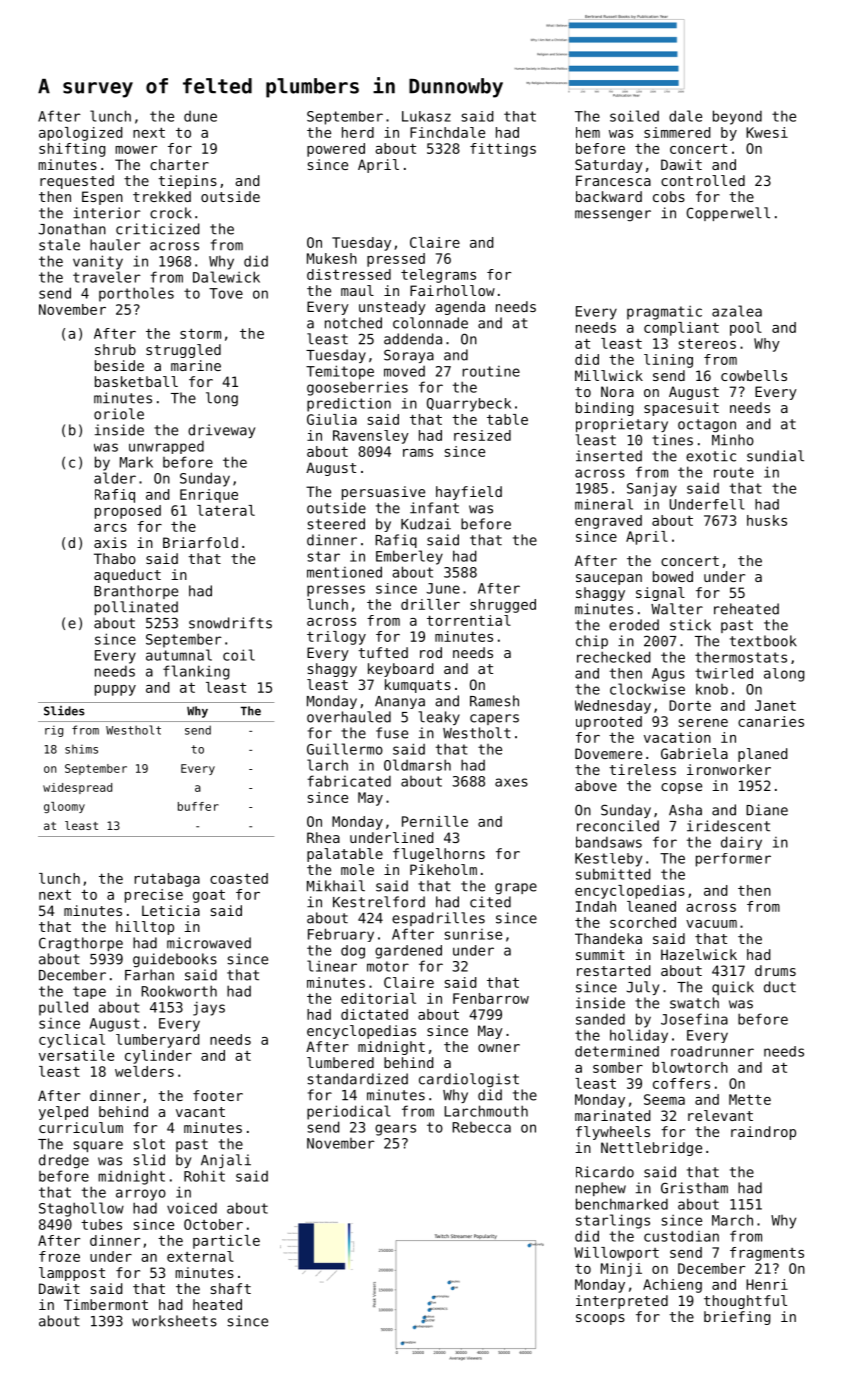 This document has height=1400, width=849. I want to click on rutabaga, so click(167, 880).
